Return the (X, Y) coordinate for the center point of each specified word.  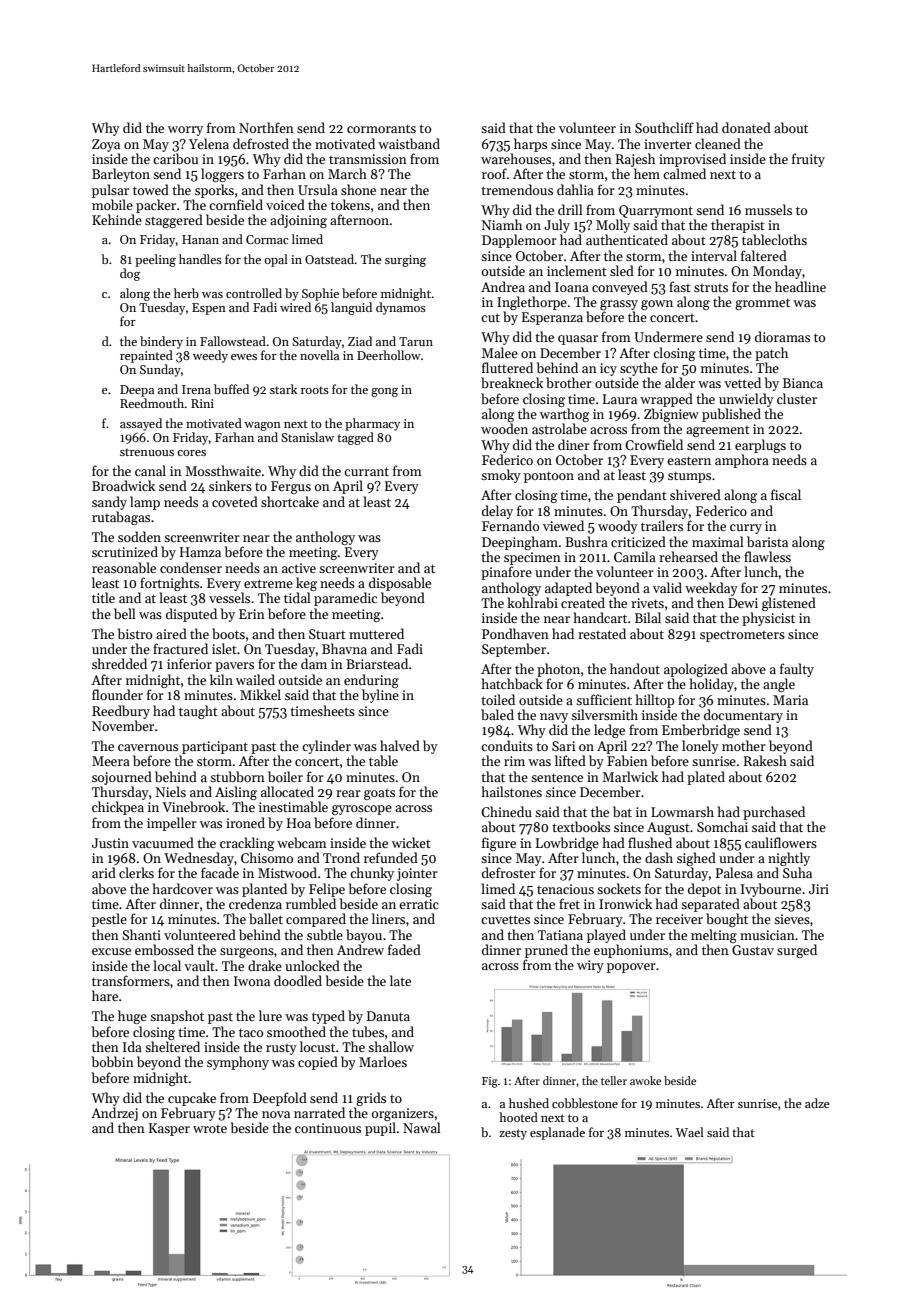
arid (104, 872)
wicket (411, 842)
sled (622, 270)
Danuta (388, 1016)
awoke (645, 1080)
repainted (146, 356)
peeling (155, 260)
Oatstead (330, 259)
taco (251, 1032)
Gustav (753, 950)
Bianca (803, 383)
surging (405, 261)
